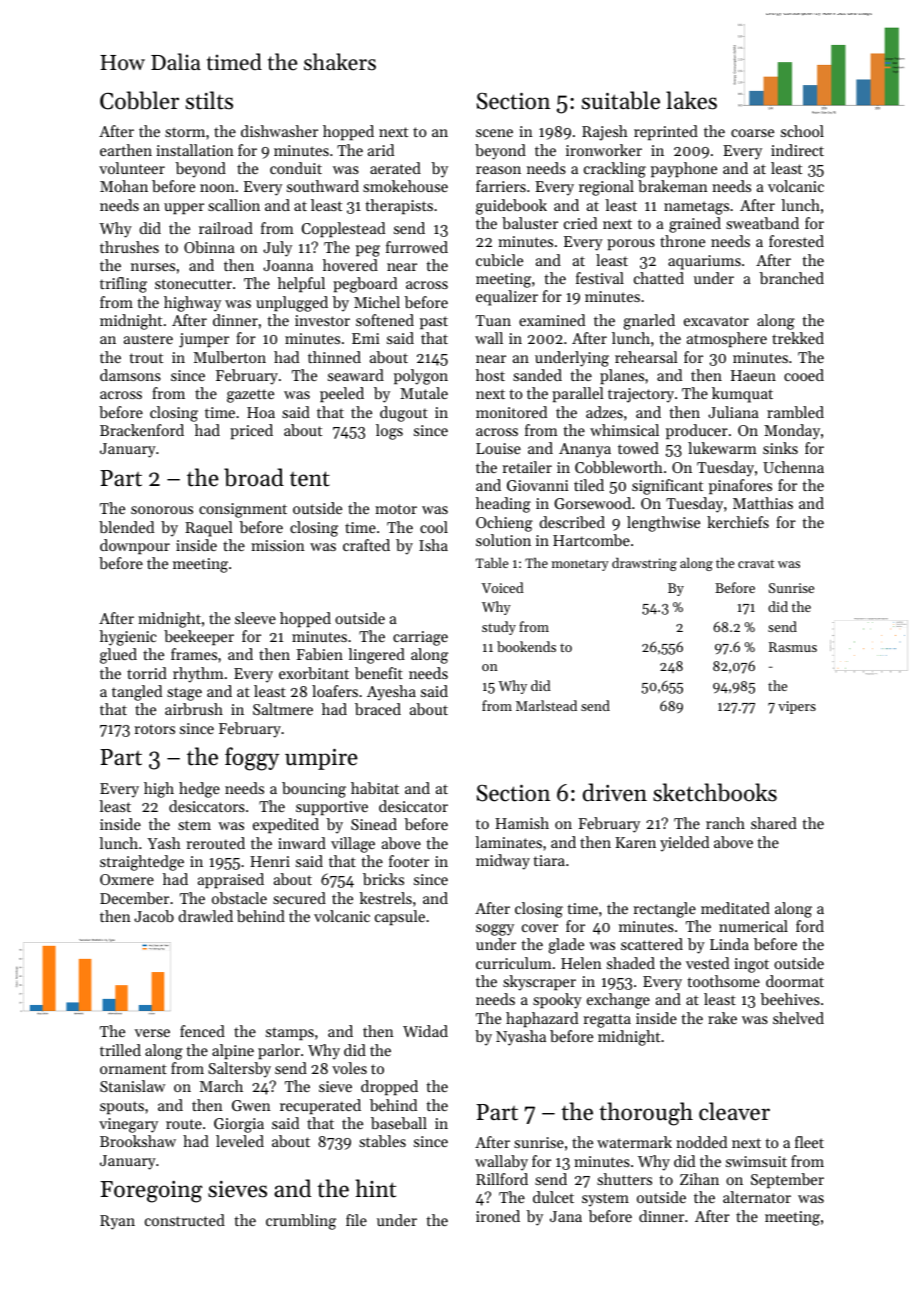 The height and width of the screenshot is (1308, 924). Describe the element at coordinates (376, 656) in the screenshot. I see `lingered` at that location.
